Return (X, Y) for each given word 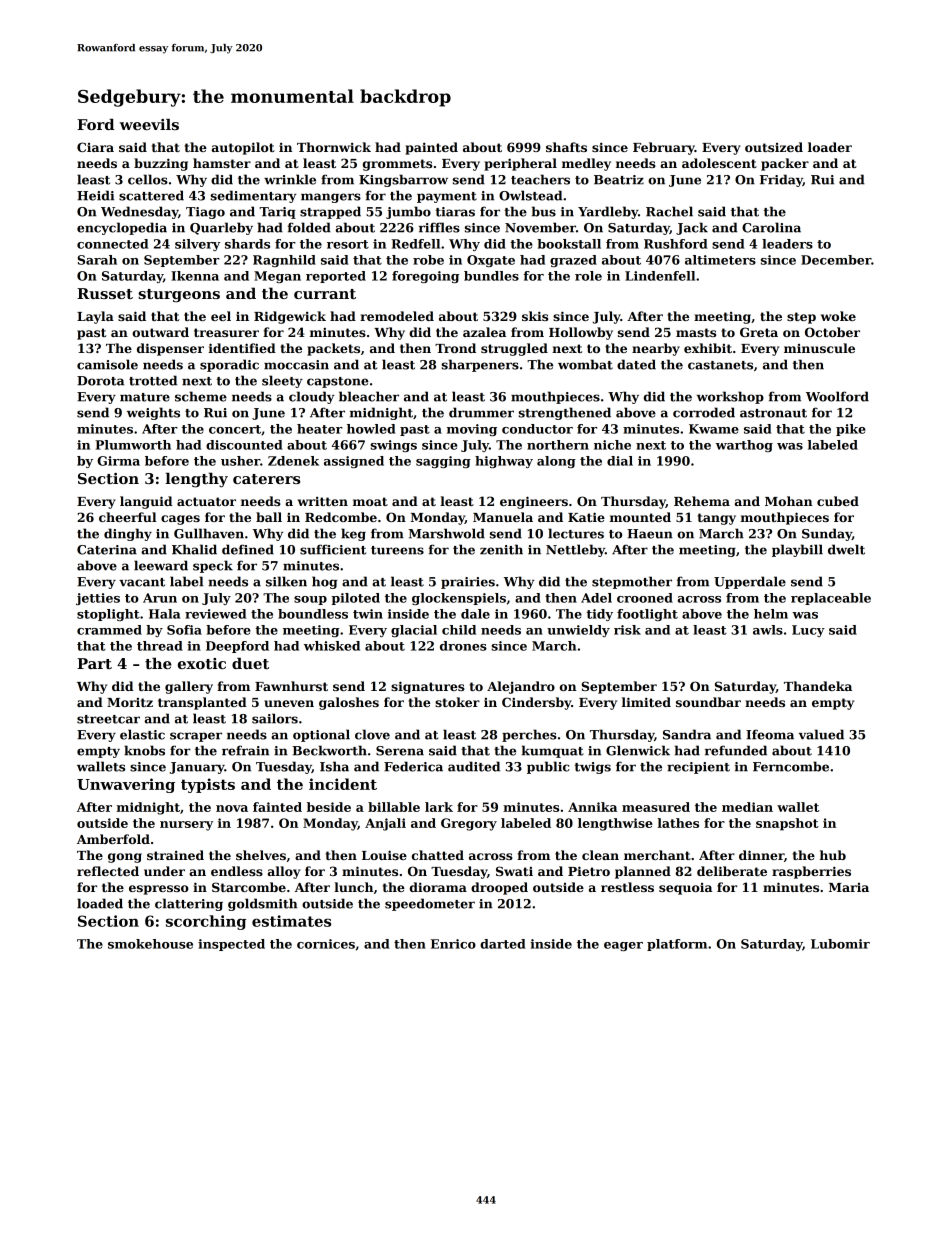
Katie (586, 517)
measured (656, 807)
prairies (468, 583)
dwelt (846, 549)
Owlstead (530, 195)
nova (232, 808)
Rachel (669, 211)
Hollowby (581, 333)
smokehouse (150, 944)
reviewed (215, 614)
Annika (592, 807)
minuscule (819, 348)
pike (851, 430)
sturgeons (179, 296)
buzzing (161, 164)
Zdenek (293, 461)
